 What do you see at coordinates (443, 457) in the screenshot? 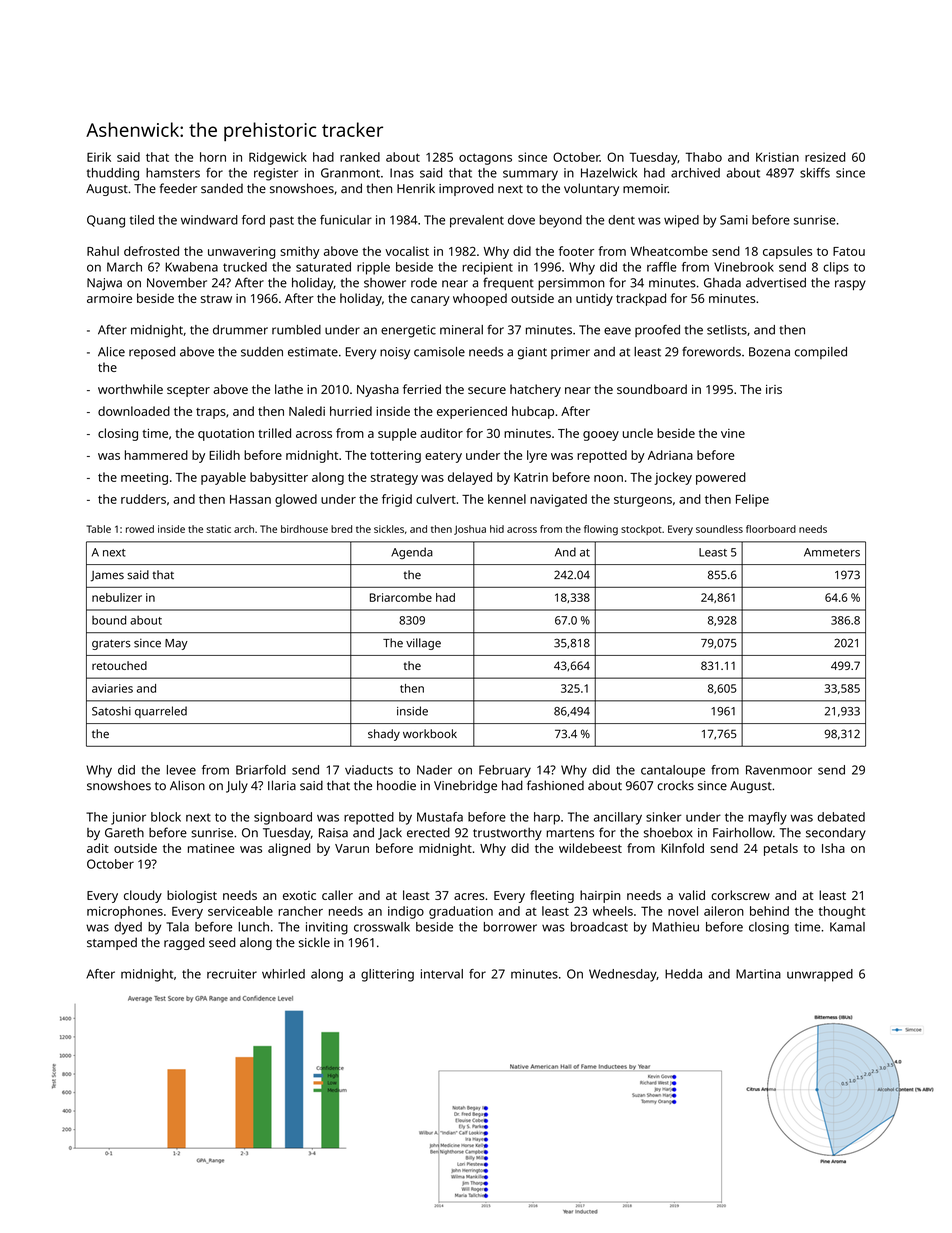
I see `eatery` at bounding box center [443, 457].
